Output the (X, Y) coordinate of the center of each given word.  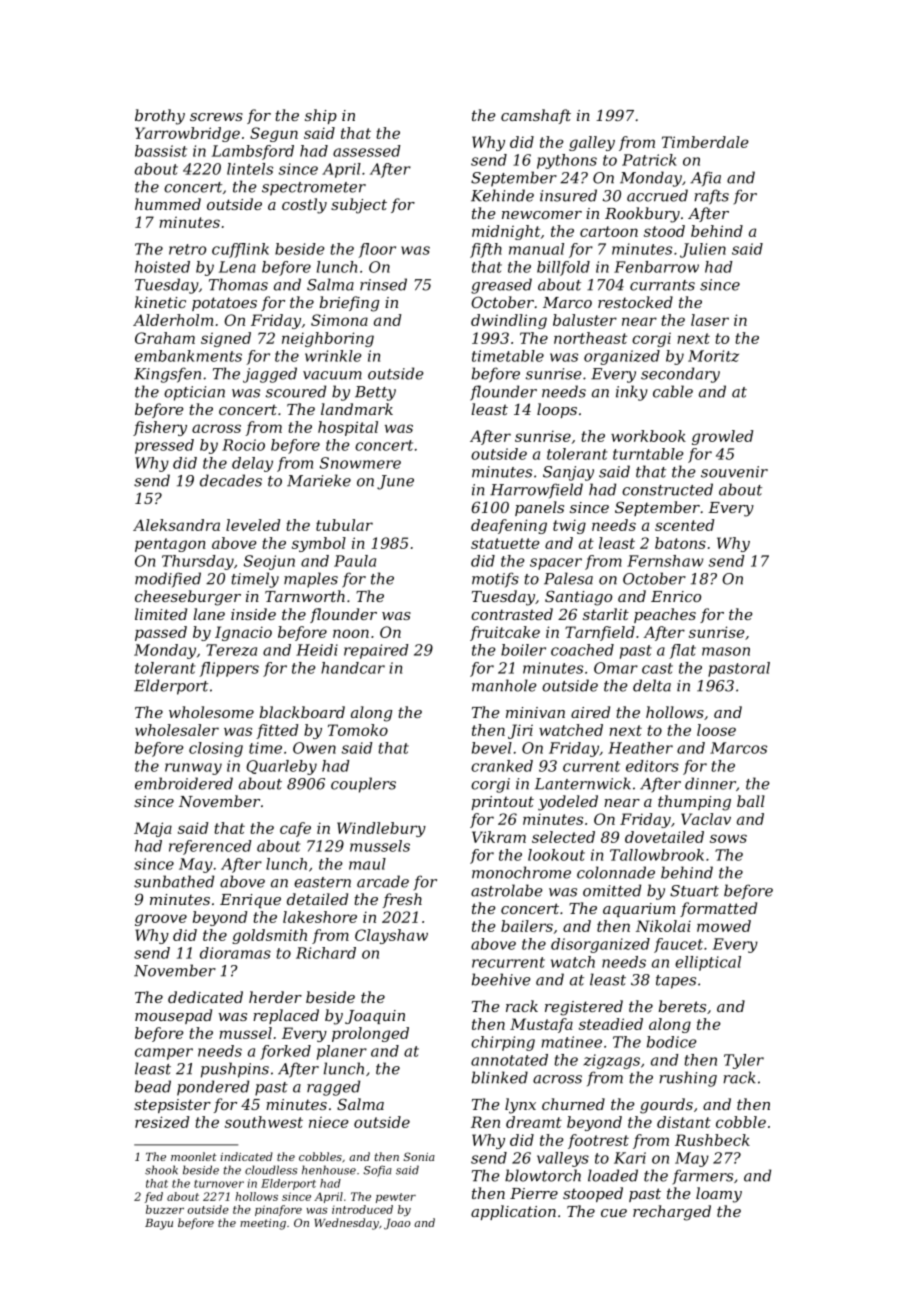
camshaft (536, 116)
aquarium (639, 910)
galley (592, 143)
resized (162, 1122)
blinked (500, 1077)
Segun (274, 134)
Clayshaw (391, 936)
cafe (295, 829)
